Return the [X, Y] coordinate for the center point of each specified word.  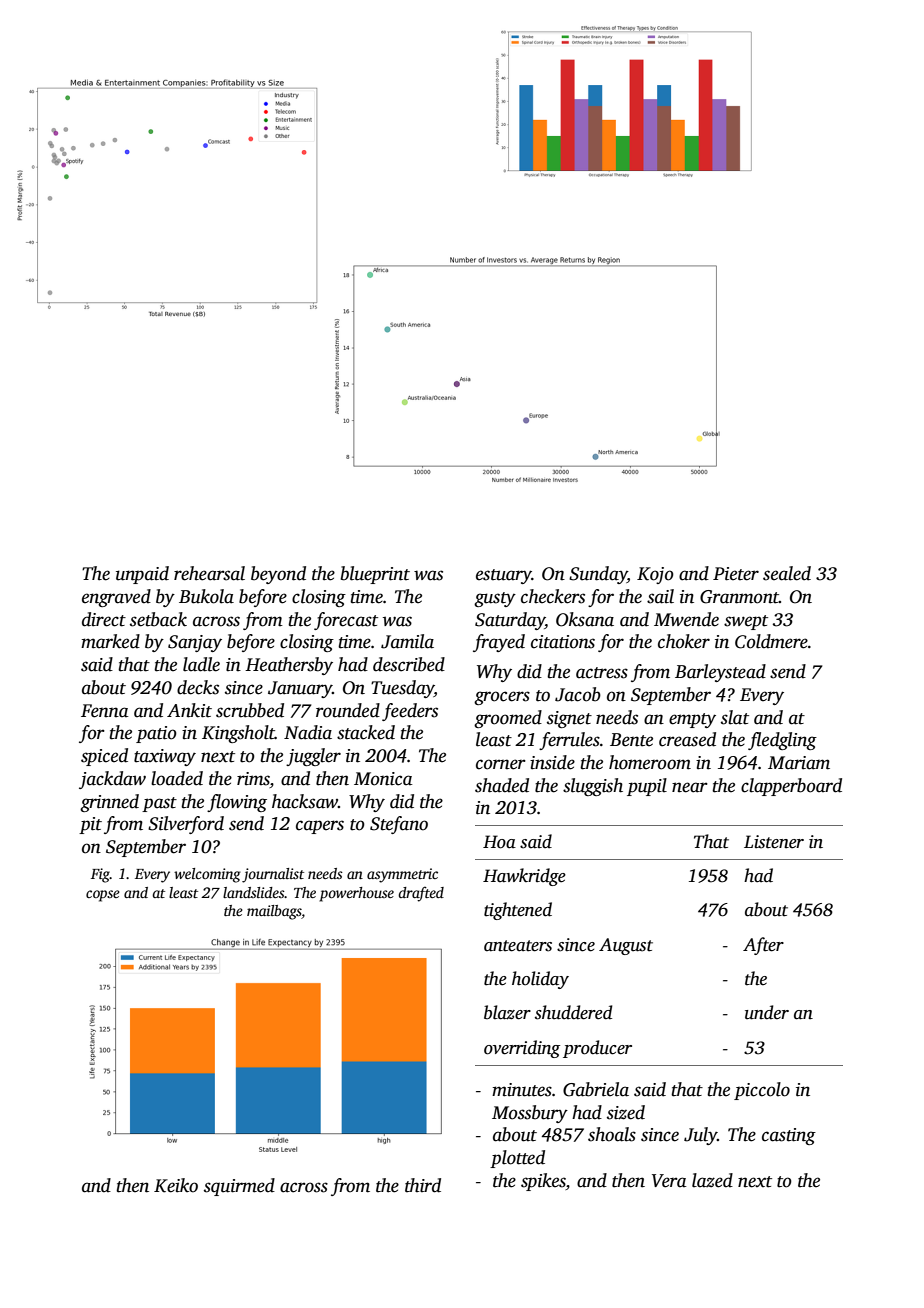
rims [253, 780]
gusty [495, 599]
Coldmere [771, 641]
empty [692, 720]
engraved [116, 598]
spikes [543, 1182]
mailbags [274, 912]
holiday [540, 980]
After [763, 946]
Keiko [176, 1185]
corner [501, 764]
